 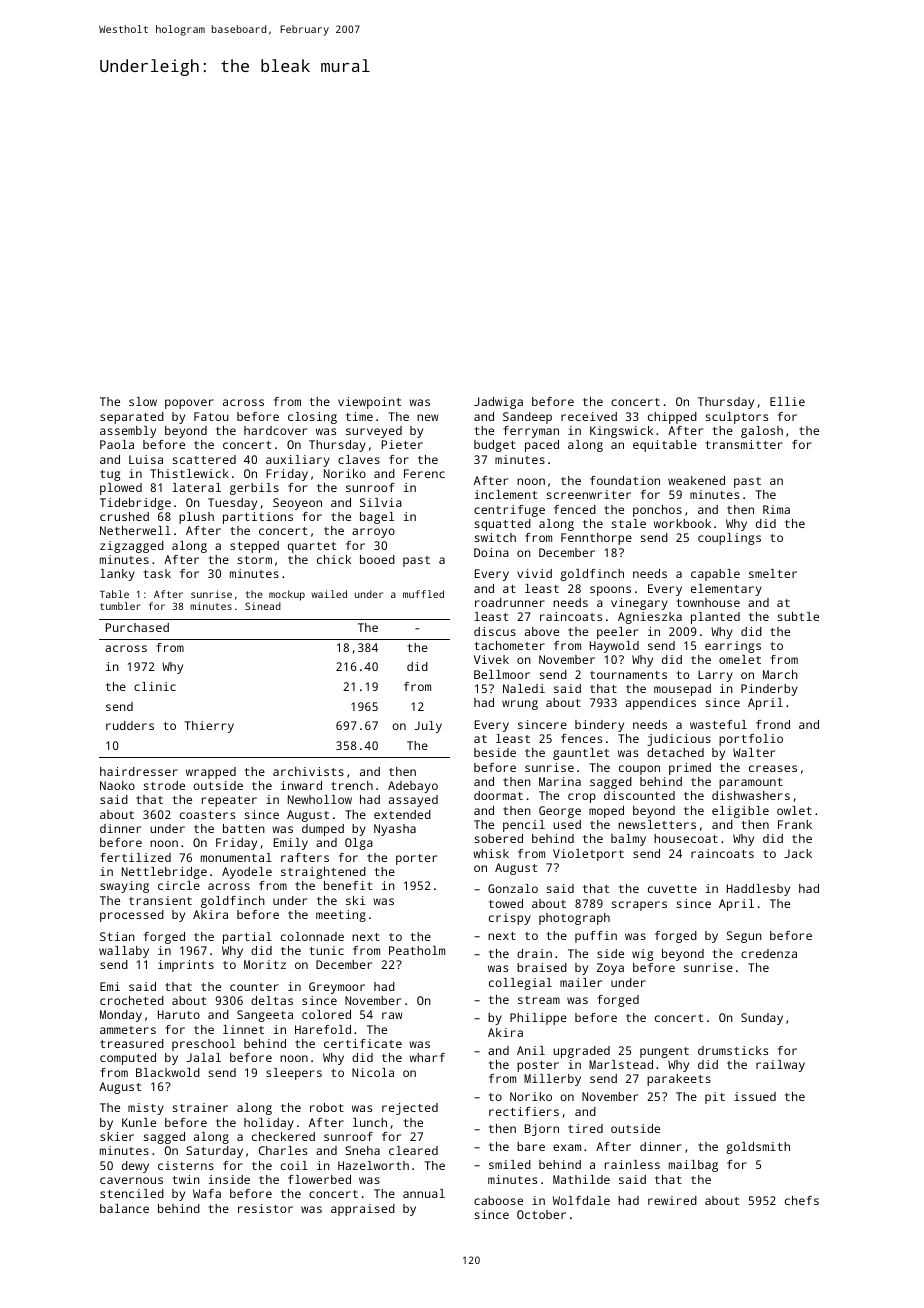 I want to click on porter, so click(x=416, y=859).
